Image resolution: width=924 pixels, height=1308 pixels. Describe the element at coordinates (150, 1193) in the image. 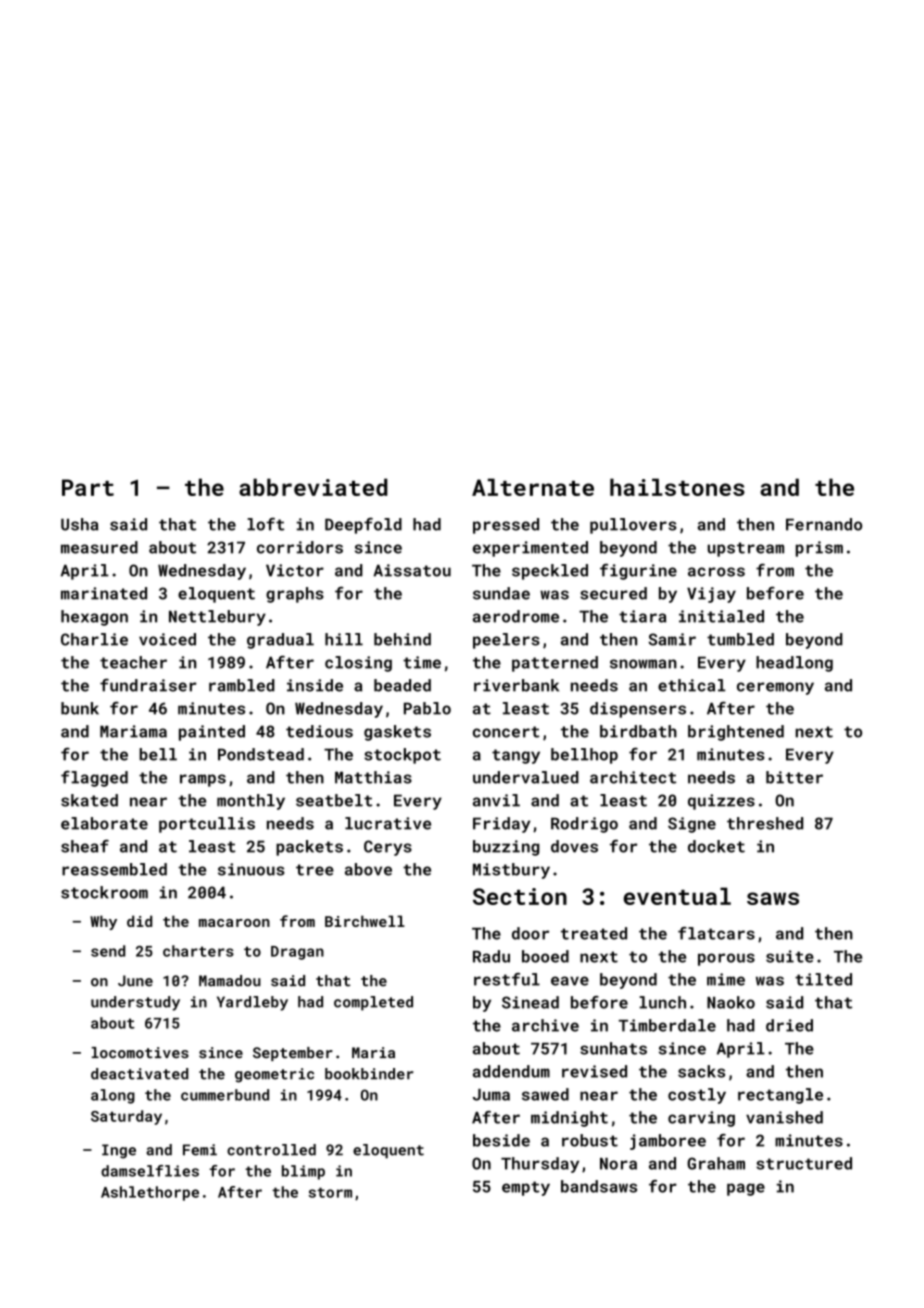

I see `Ashlethorpe` at that location.
